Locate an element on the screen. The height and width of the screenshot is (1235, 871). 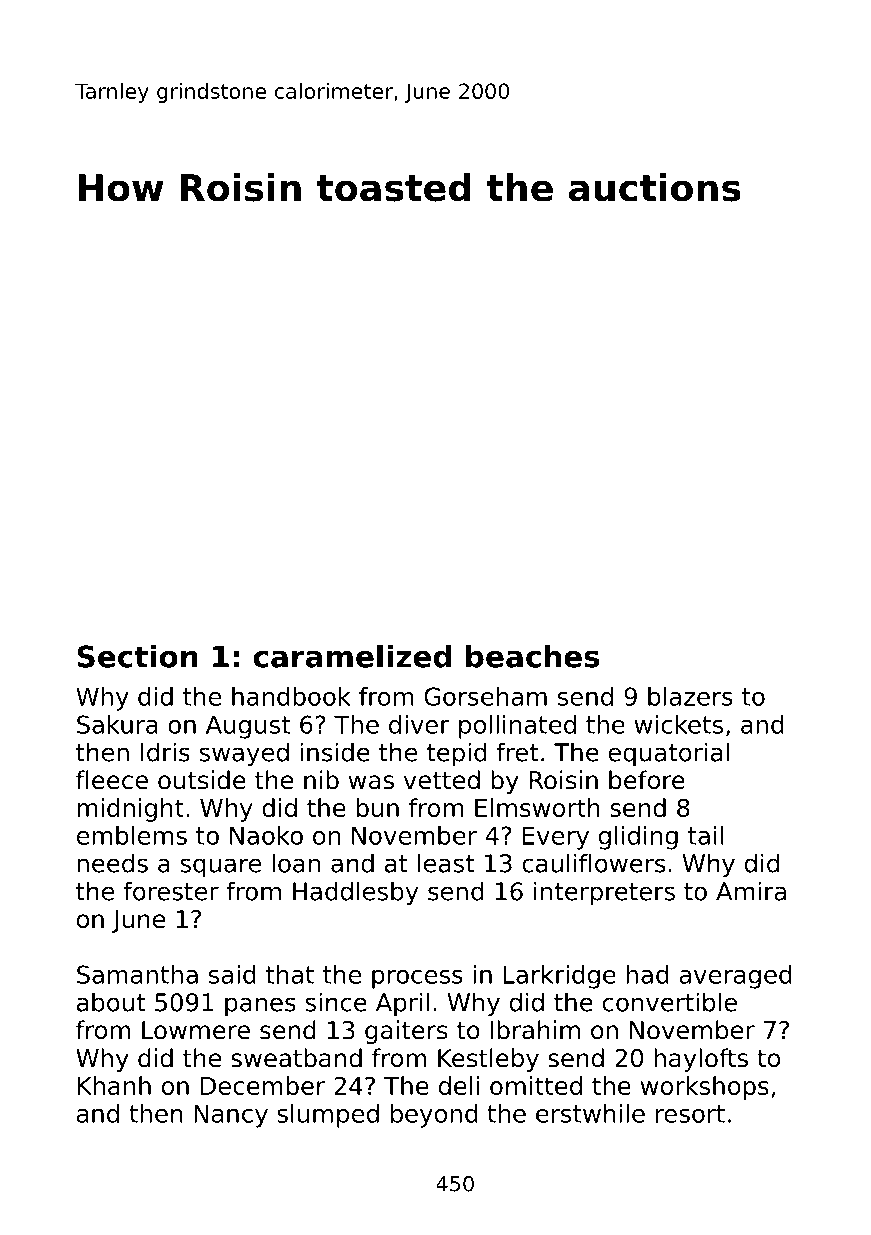
interpreters is located at coordinates (604, 893).
